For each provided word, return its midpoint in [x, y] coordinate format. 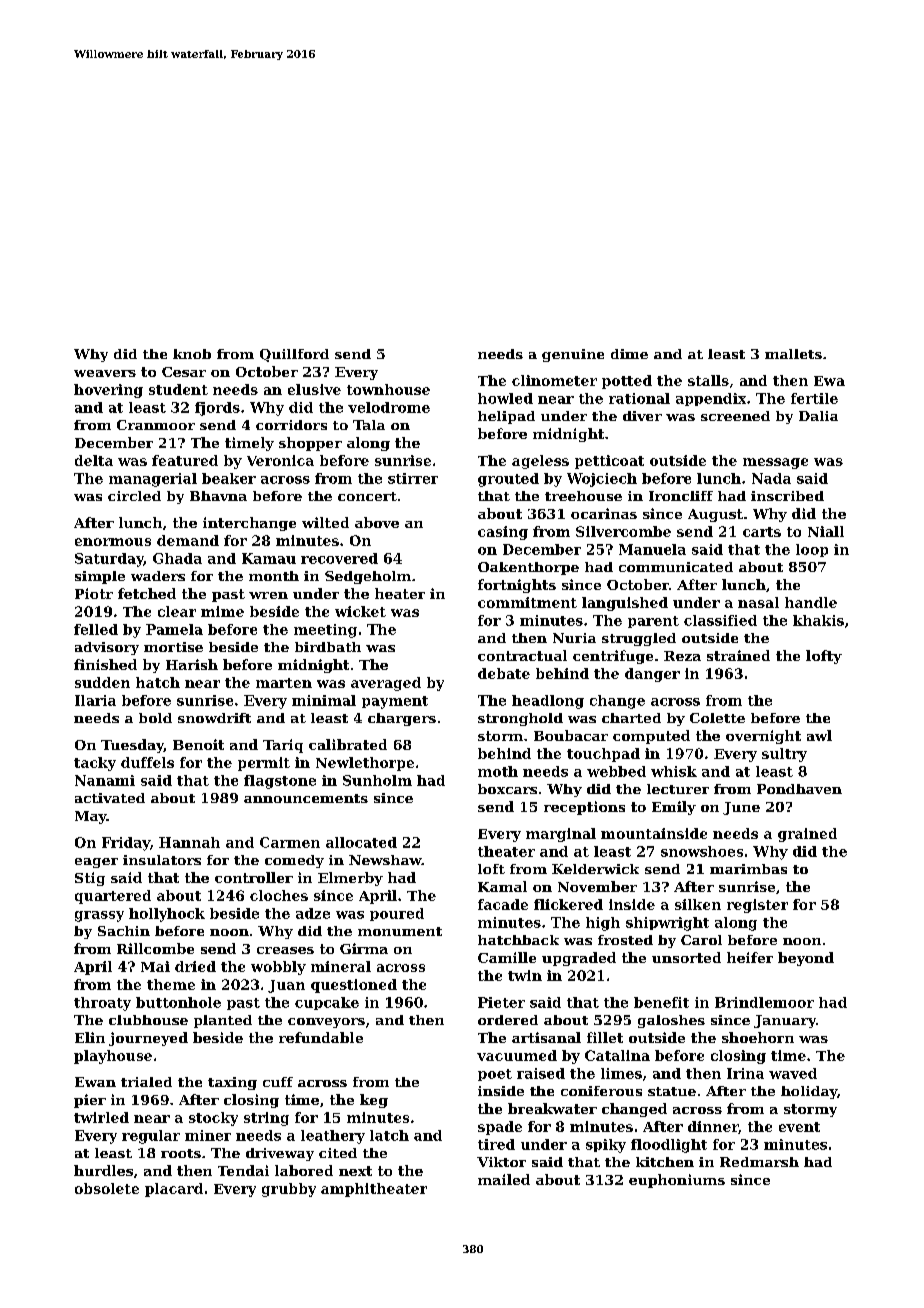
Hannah [189, 842]
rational [639, 398]
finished [105, 664]
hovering [108, 391]
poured [397, 914]
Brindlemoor [764, 1002]
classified [720, 620]
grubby [289, 1190]
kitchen [665, 1162]
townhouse [388, 389]
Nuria [574, 638]
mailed [504, 1179]
